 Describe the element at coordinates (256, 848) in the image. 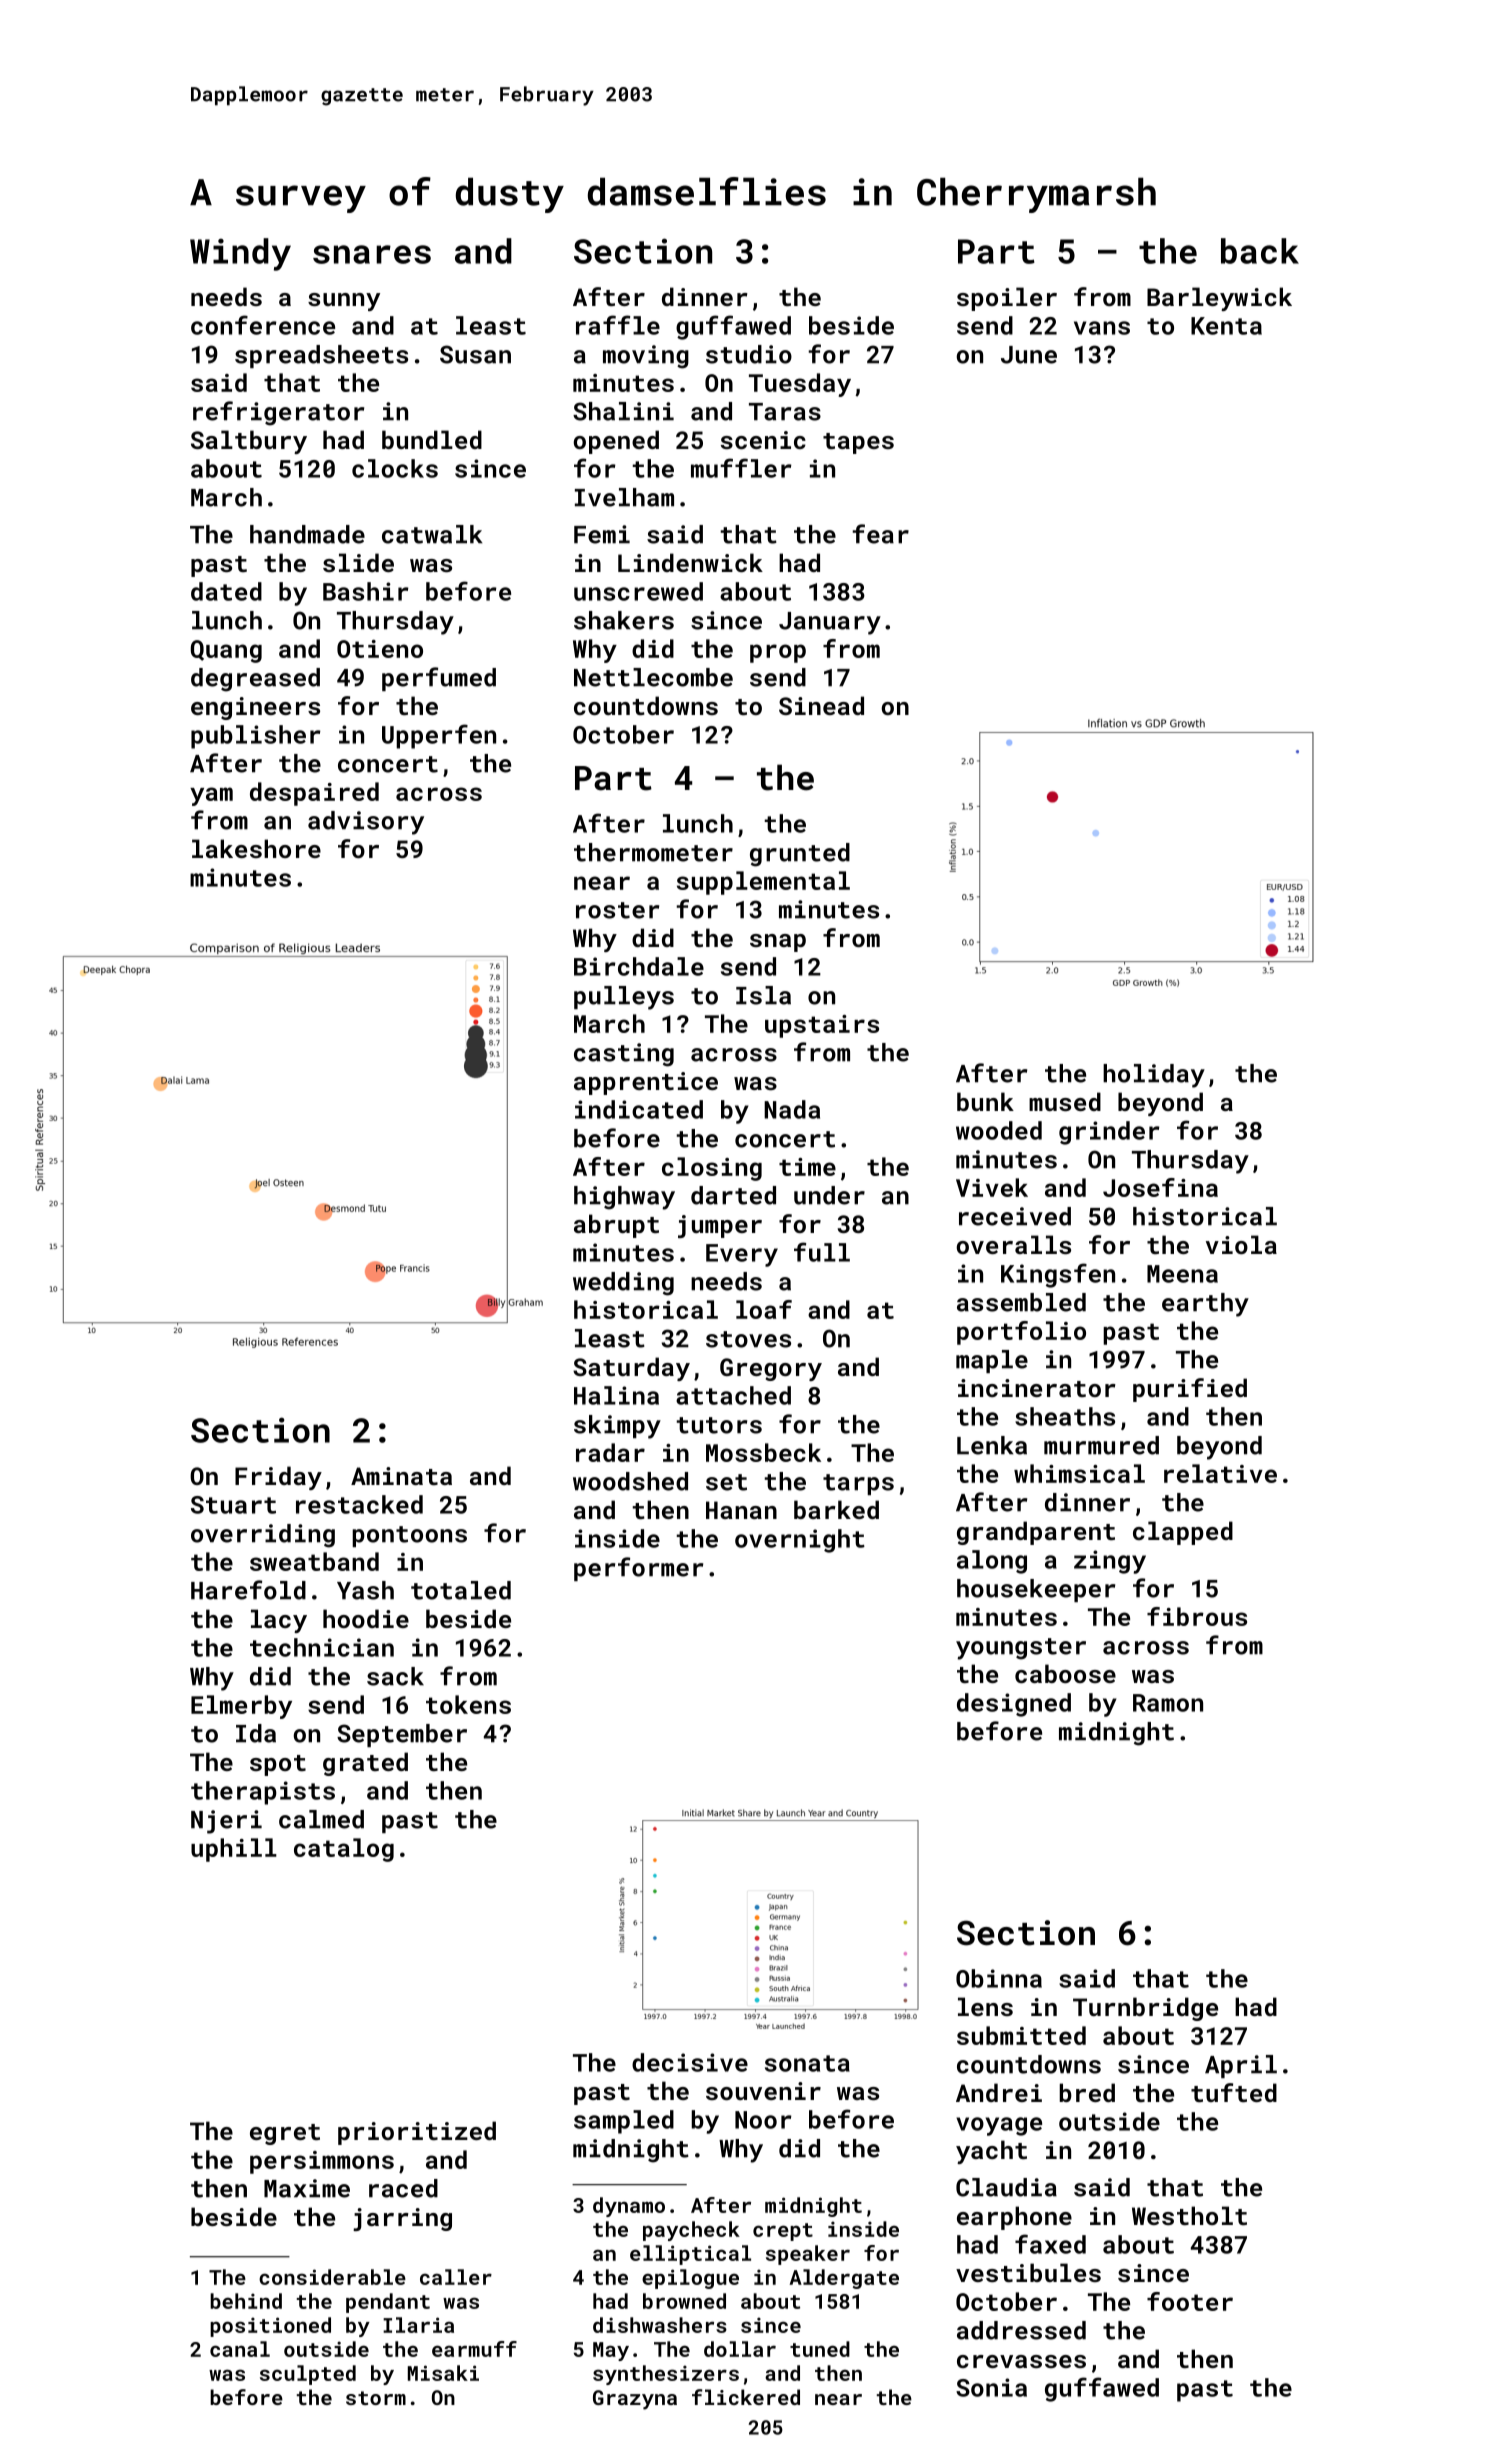

I see `lakeshore` at that location.
